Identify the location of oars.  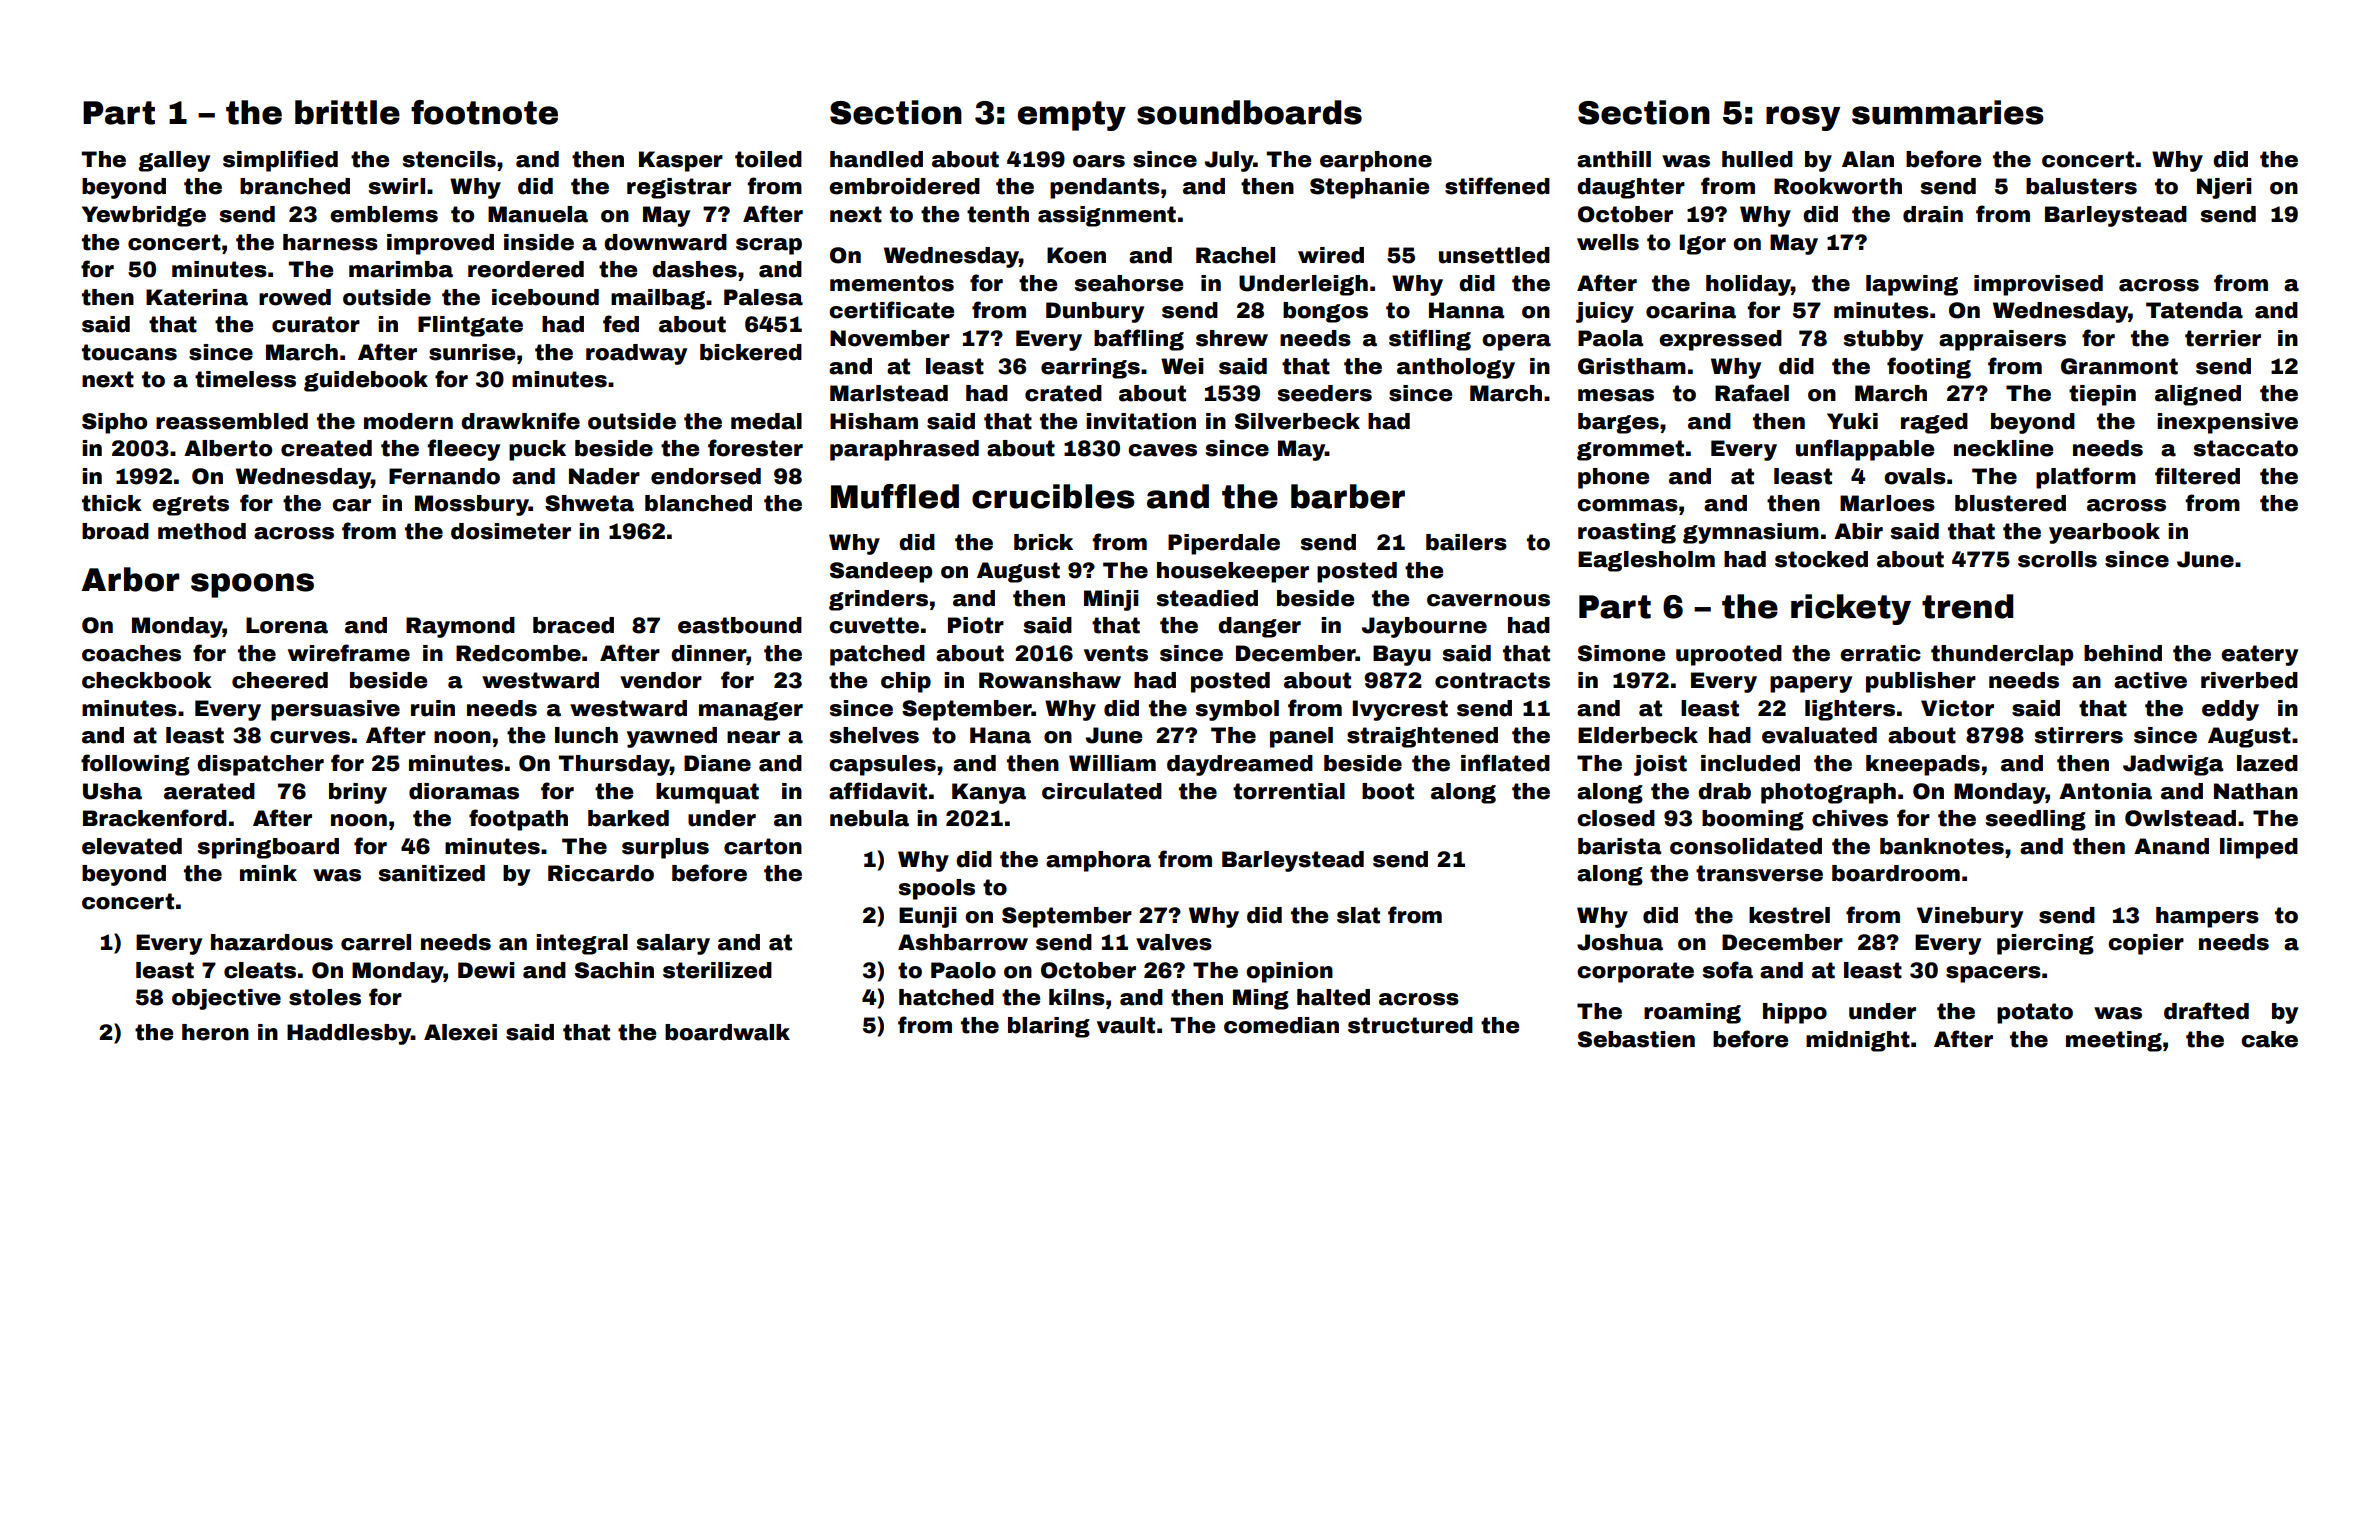
(1099, 161).
